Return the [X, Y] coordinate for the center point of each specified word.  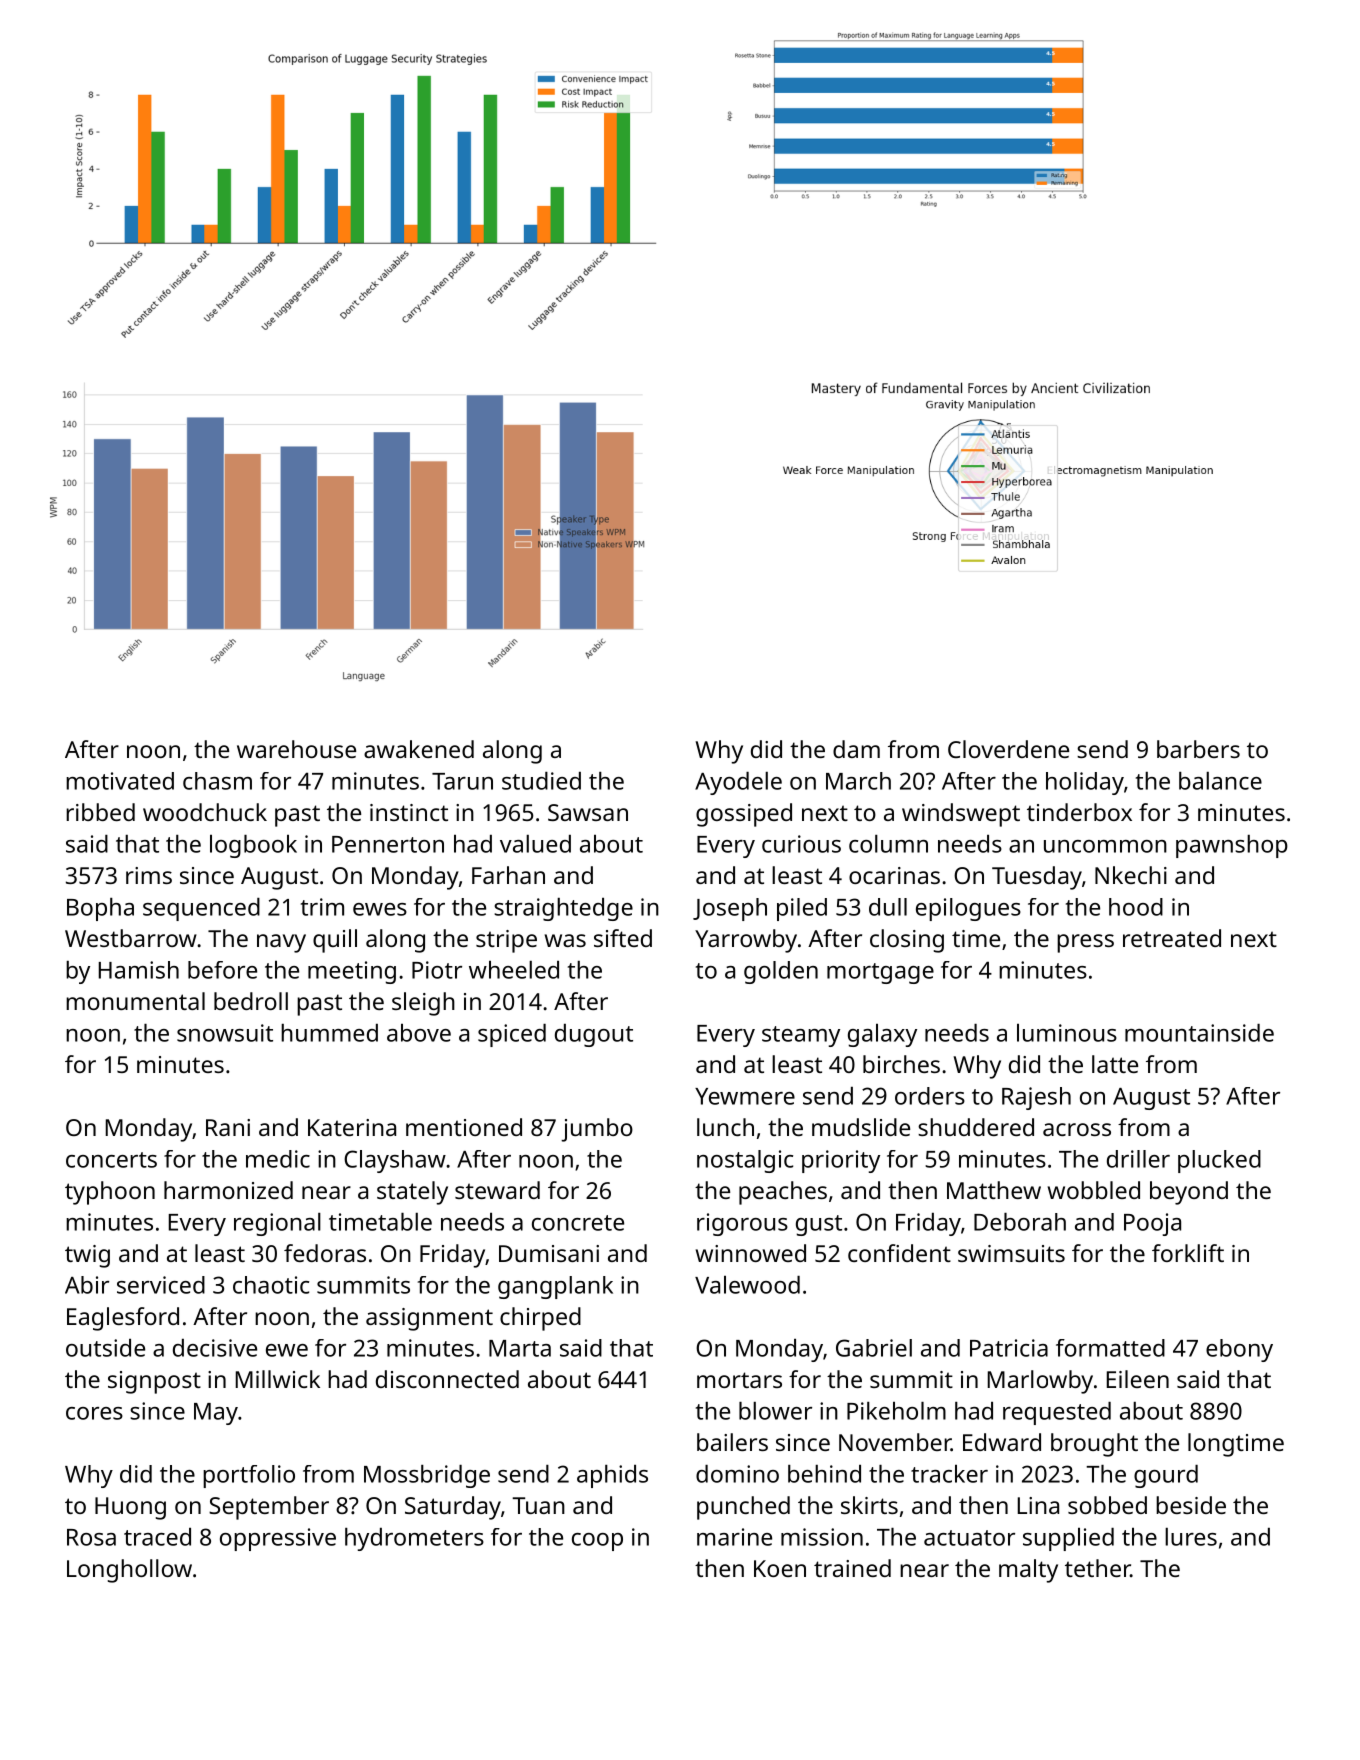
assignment [429, 1319]
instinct [409, 812]
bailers [732, 1442]
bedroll [251, 1001]
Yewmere [745, 1096]
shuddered [976, 1127]
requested [1057, 1413]
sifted [623, 938]
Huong [130, 1508]
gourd [1166, 1476]
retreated [1172, 938]
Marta [520, 1348]
